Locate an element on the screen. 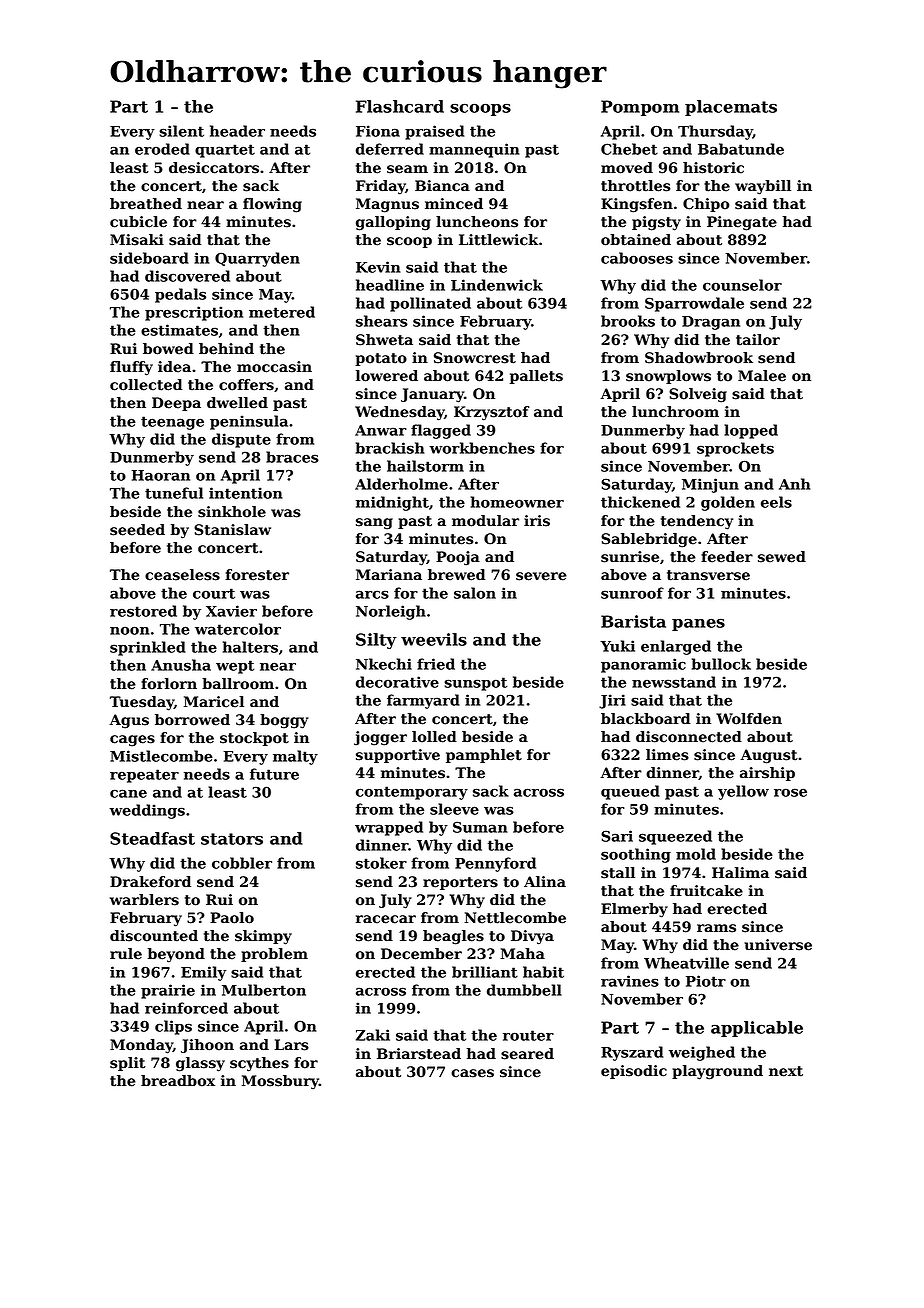 This screenshot has height=1308, width=924. noon is located at coordinates (130, 630).
